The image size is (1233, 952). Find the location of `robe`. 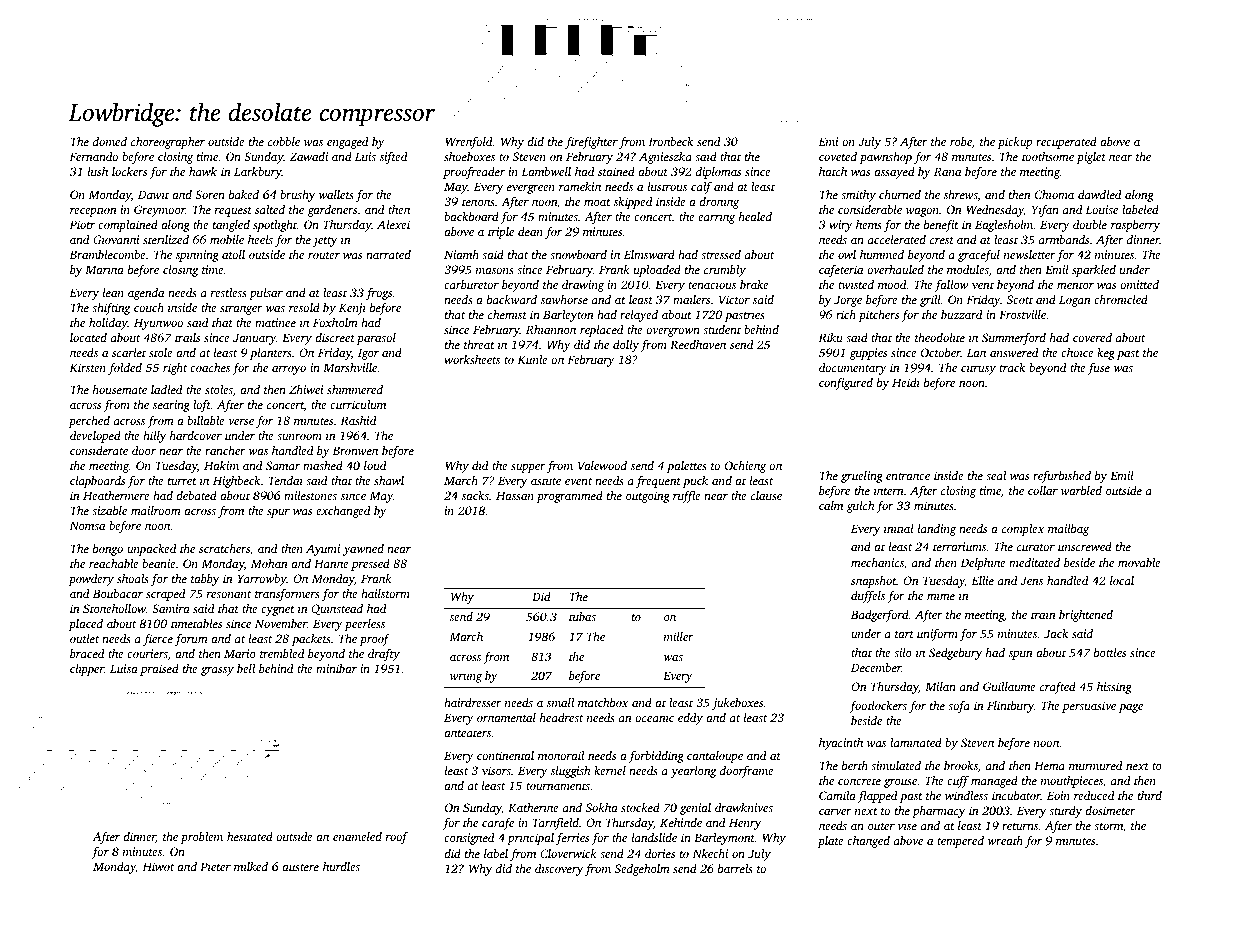

robe is located at coordinates (961, 141).
